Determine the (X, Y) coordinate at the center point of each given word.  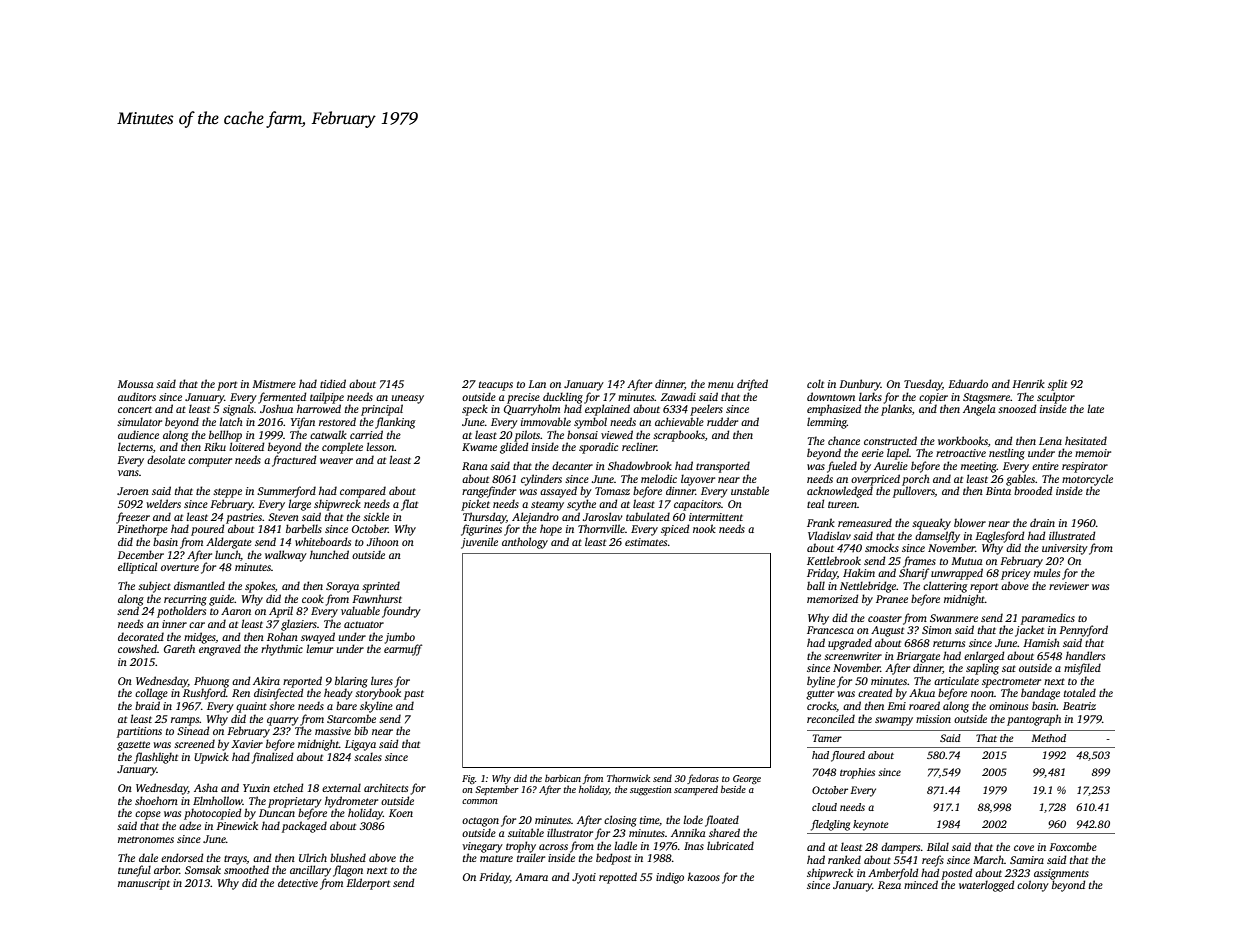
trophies (857, 773)
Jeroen (133, 491)
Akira (266, 680)
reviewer (1069, 586)
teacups (496, 386)
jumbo (400, 638)
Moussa (135, 384)
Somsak (203, 869)
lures (382, 680)
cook (313, 598)
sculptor (1056, 398)
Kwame (479, 447)
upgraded (850, 644)
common (480, 801)
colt (815, 383)
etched (288, 787)
